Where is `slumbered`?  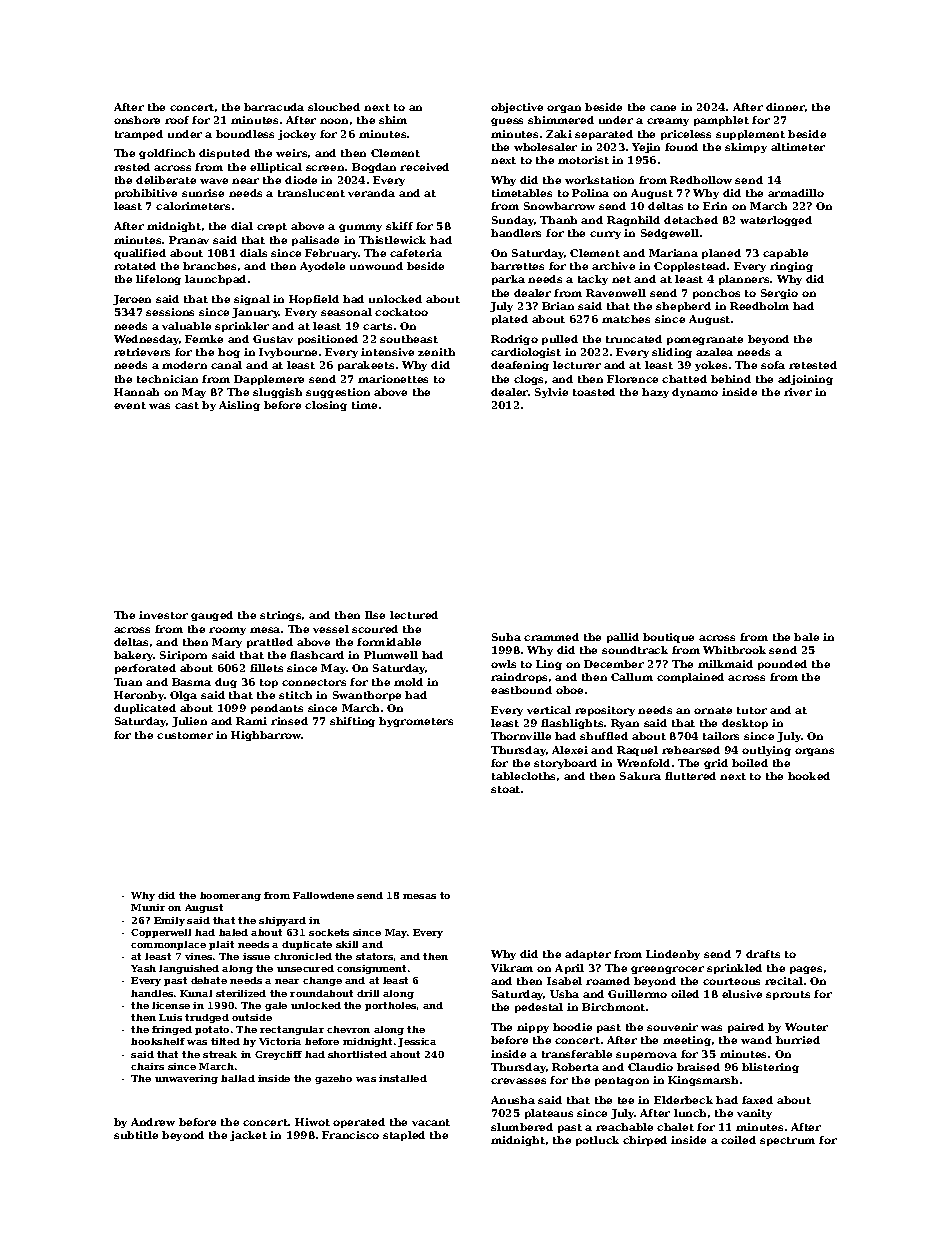 slumbered is located at coordinates (522, 1127).
